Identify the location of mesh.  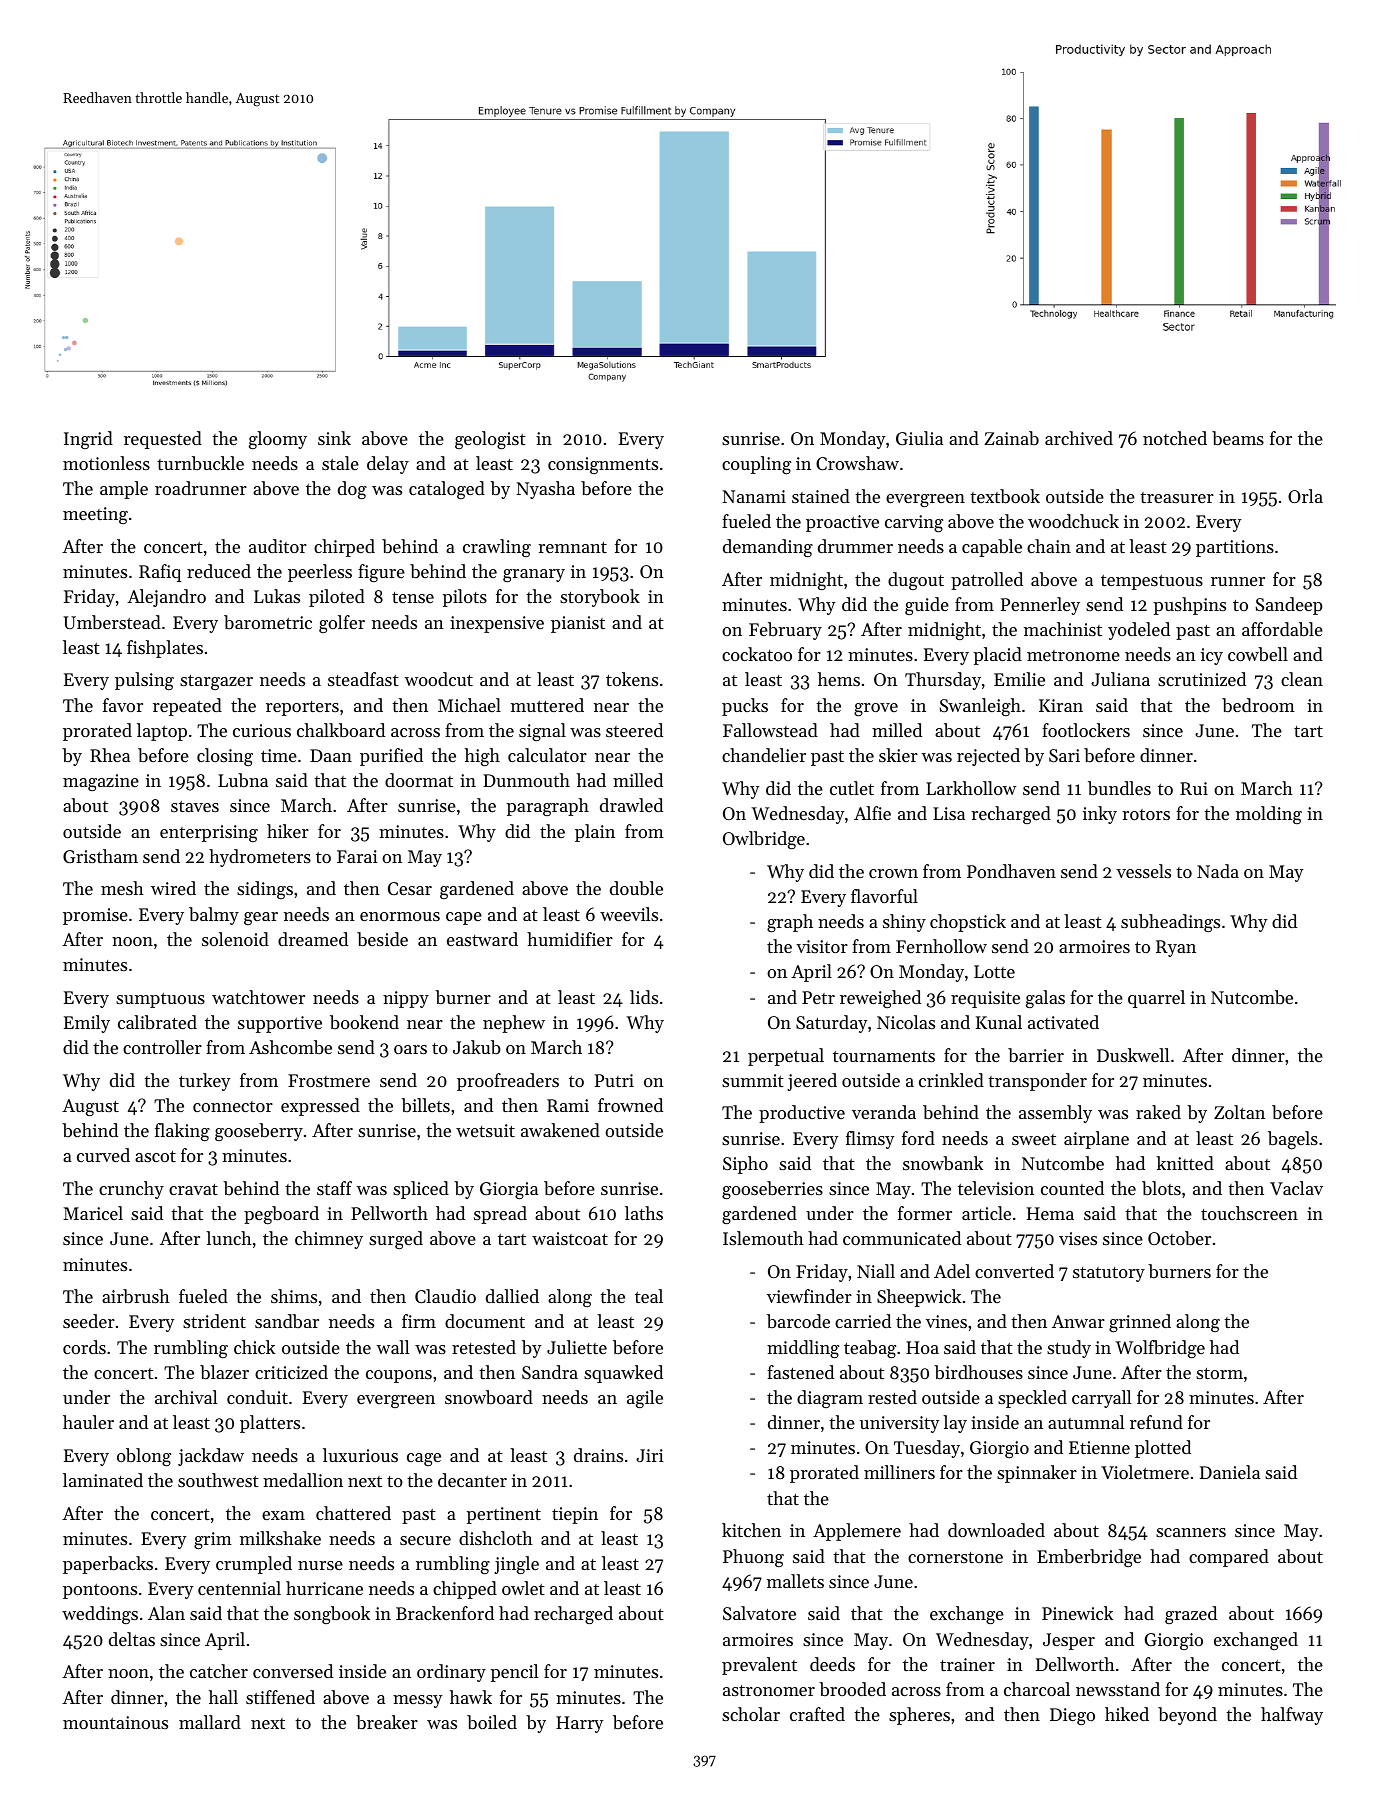
(122, 888).
